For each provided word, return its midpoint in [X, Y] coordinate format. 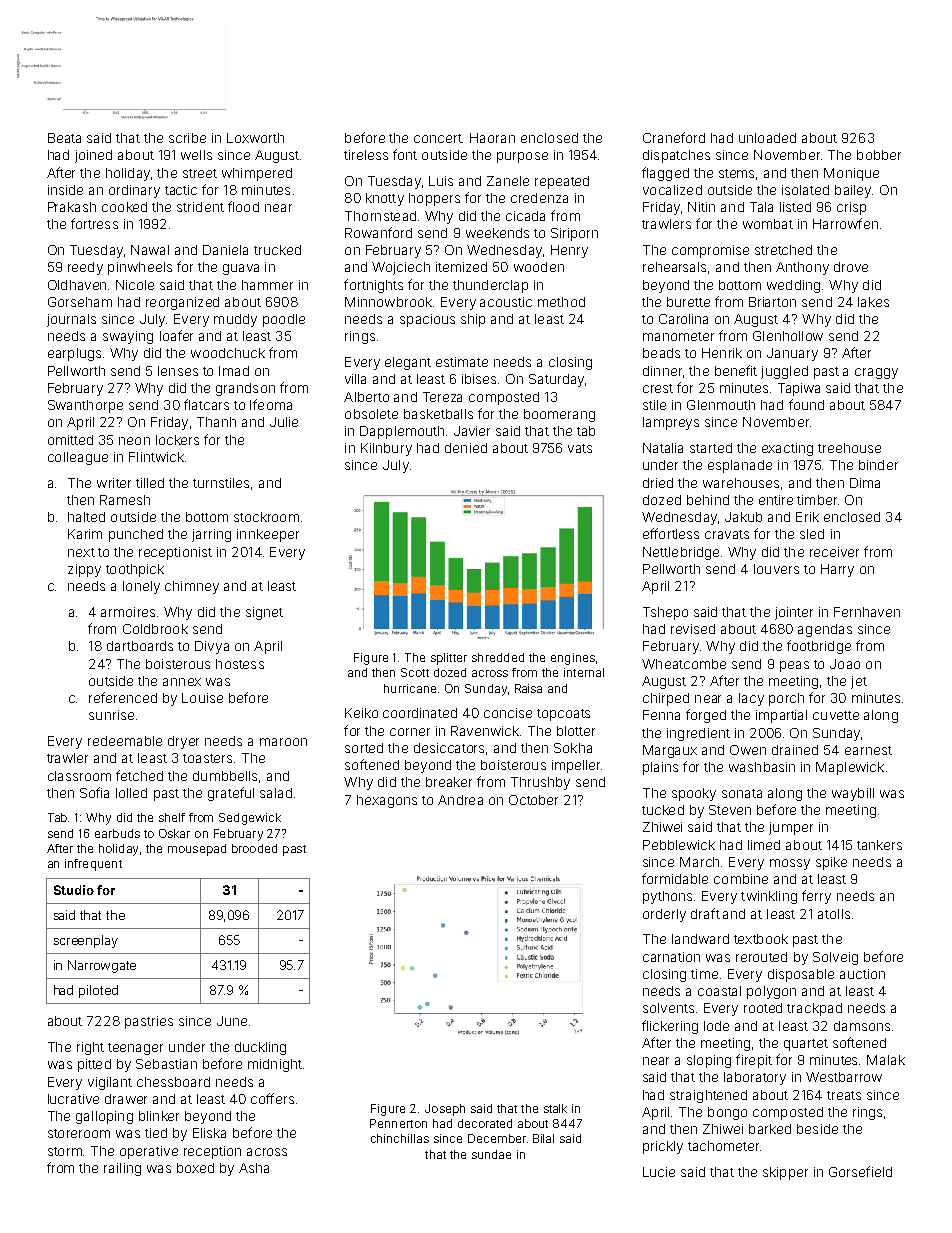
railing [122, 1169]
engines [573, 659]
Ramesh [125, 500]
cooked [124, 207]
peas [794, 666]
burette [688, 302]
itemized [461, 267]
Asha [254, 1168]
